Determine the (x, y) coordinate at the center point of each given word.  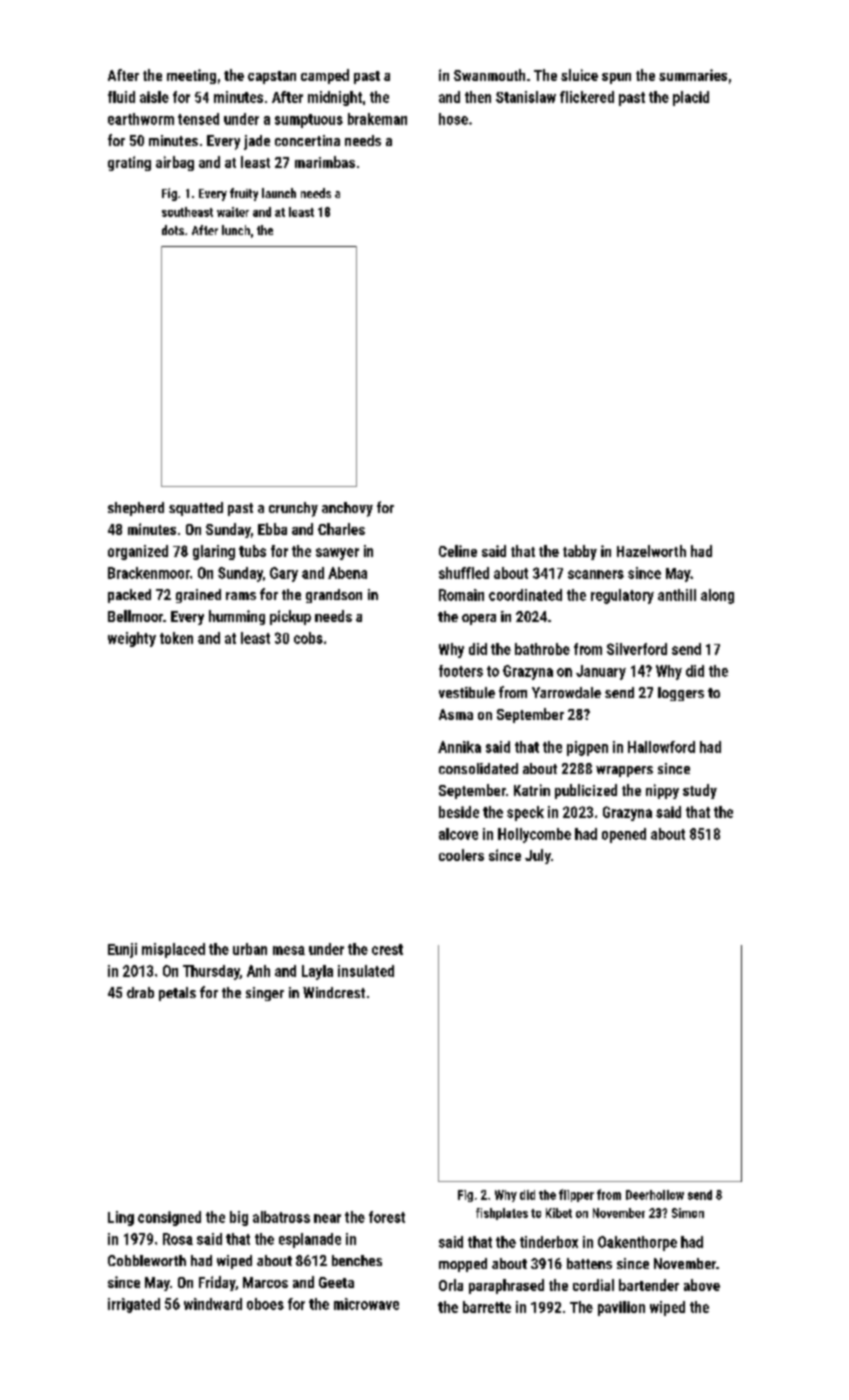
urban (250, 949)
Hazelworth (651, 551)
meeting (191, 76)
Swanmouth (489, 75)
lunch (236, 230)
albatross (281, 1217)
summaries (693, 75)
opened (624, 835)
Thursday (211, 972)
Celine (458, 551)
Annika (459, 747)
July (538, 856)
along (717, 596)
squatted (196, 509)
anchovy (347, 509)
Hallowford (661, 747)
